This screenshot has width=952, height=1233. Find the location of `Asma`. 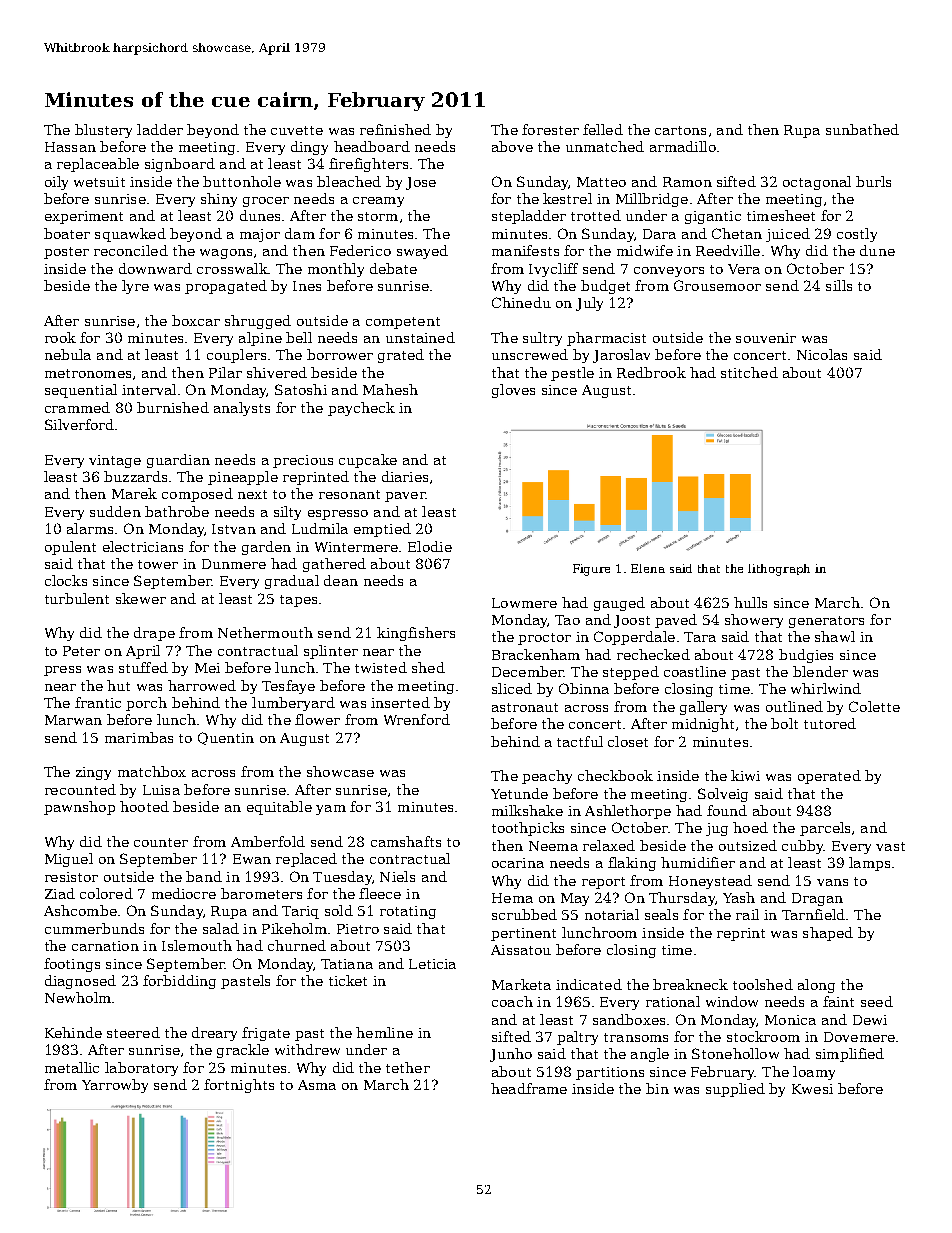

Asma is located at coordinates (317, 1085).
